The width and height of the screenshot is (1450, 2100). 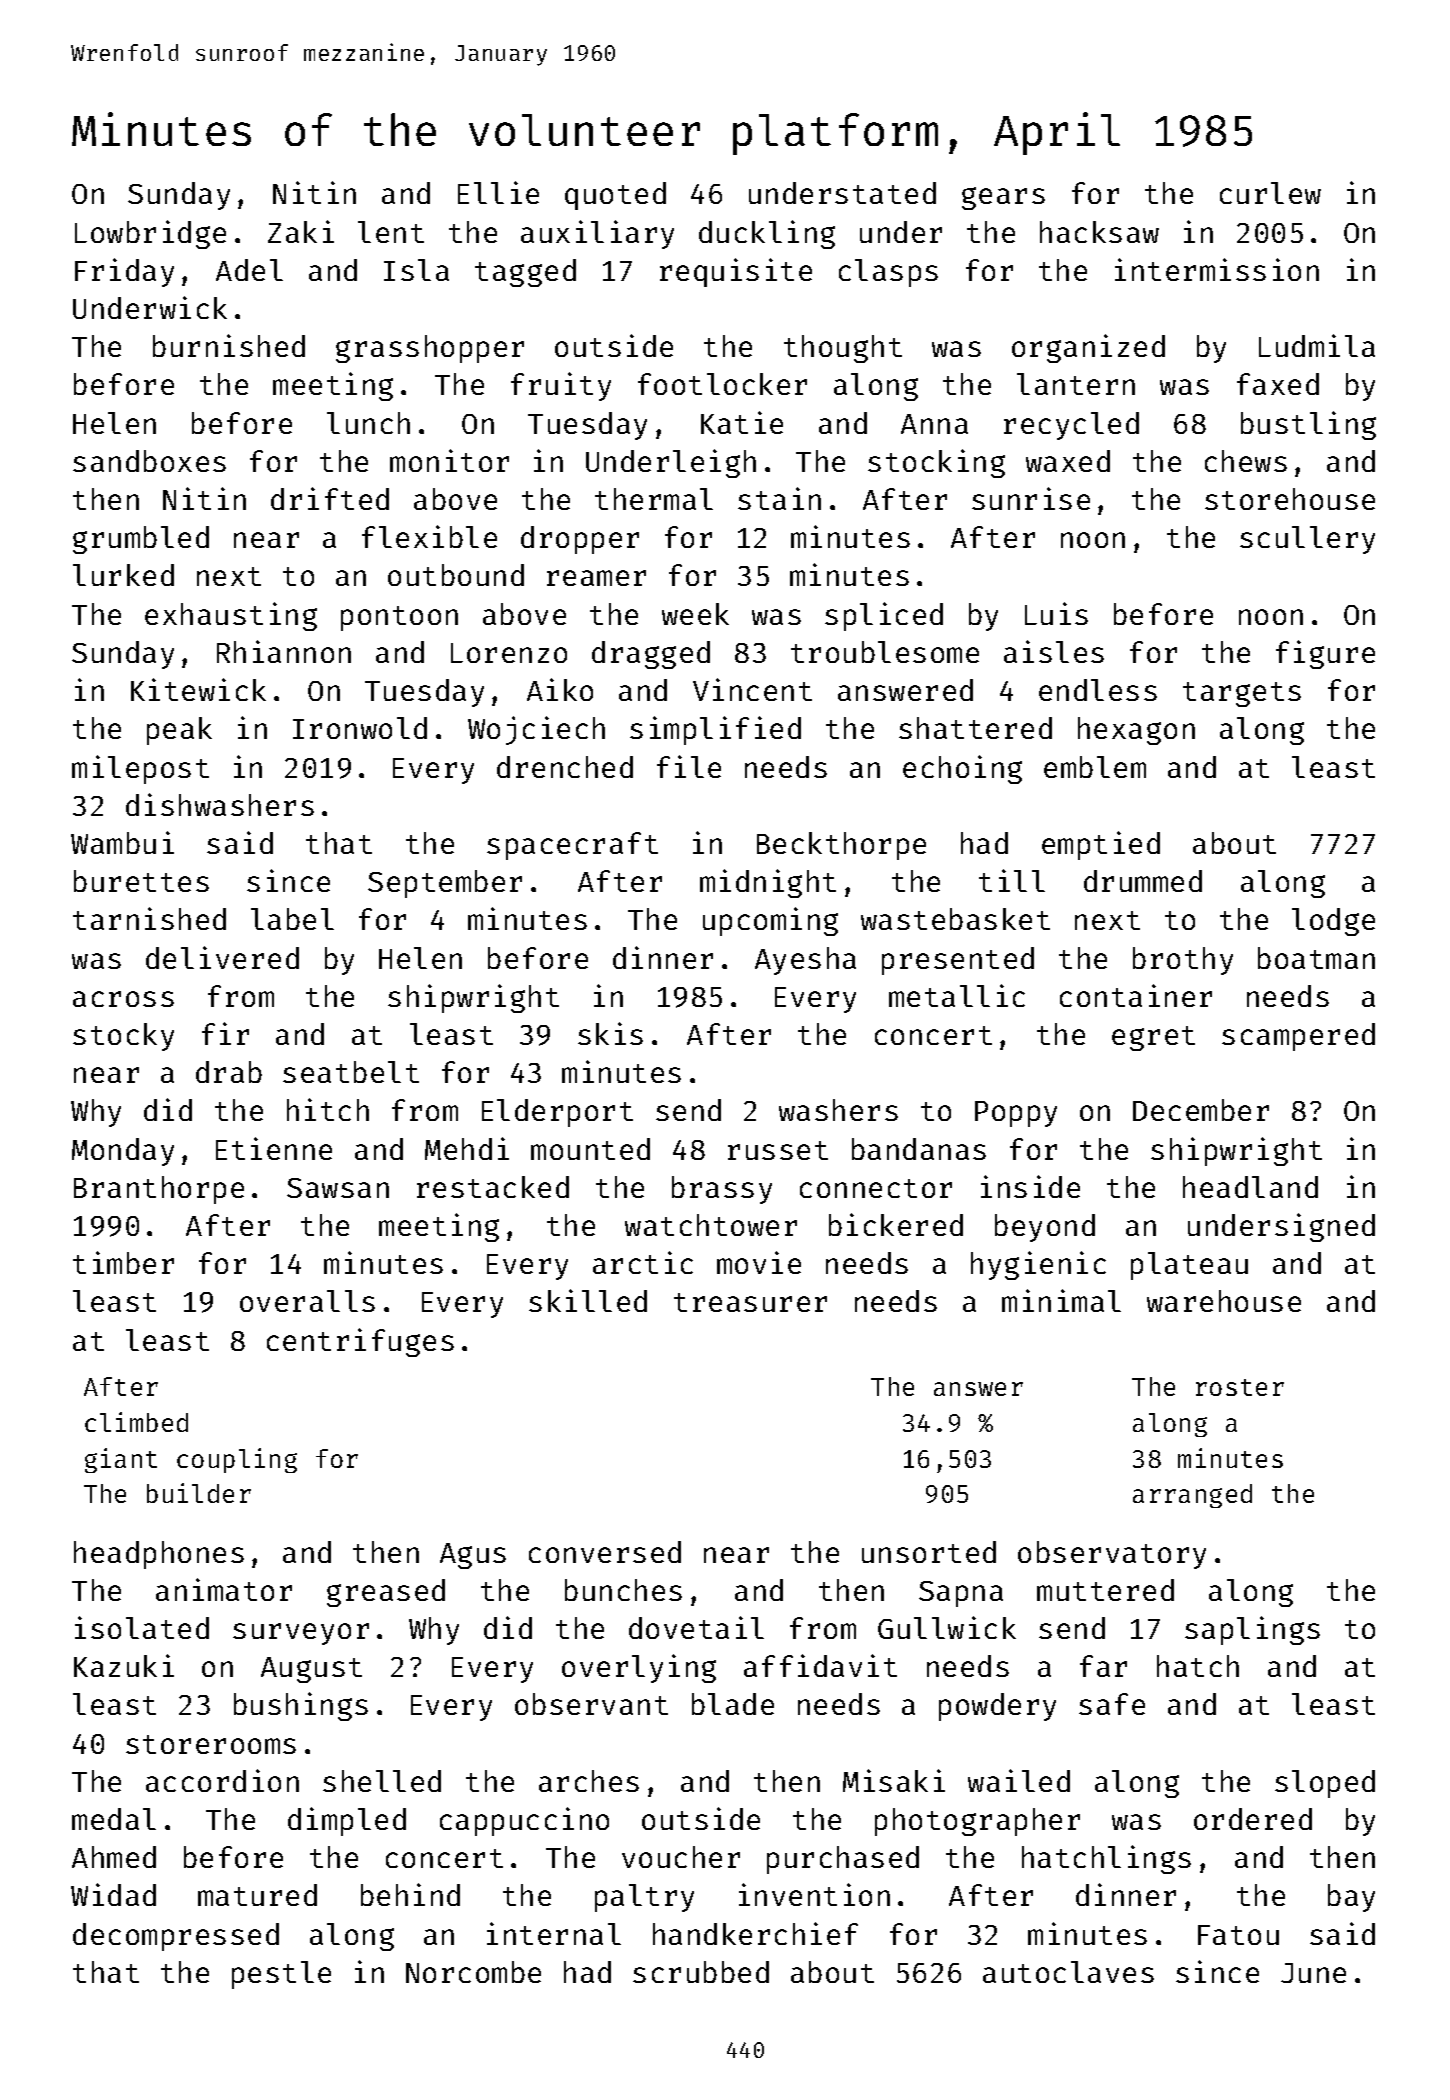 What do you see at coordinates (957, 995) in the screenshot?
I see `metallic` at bounding box center [957, 995].
